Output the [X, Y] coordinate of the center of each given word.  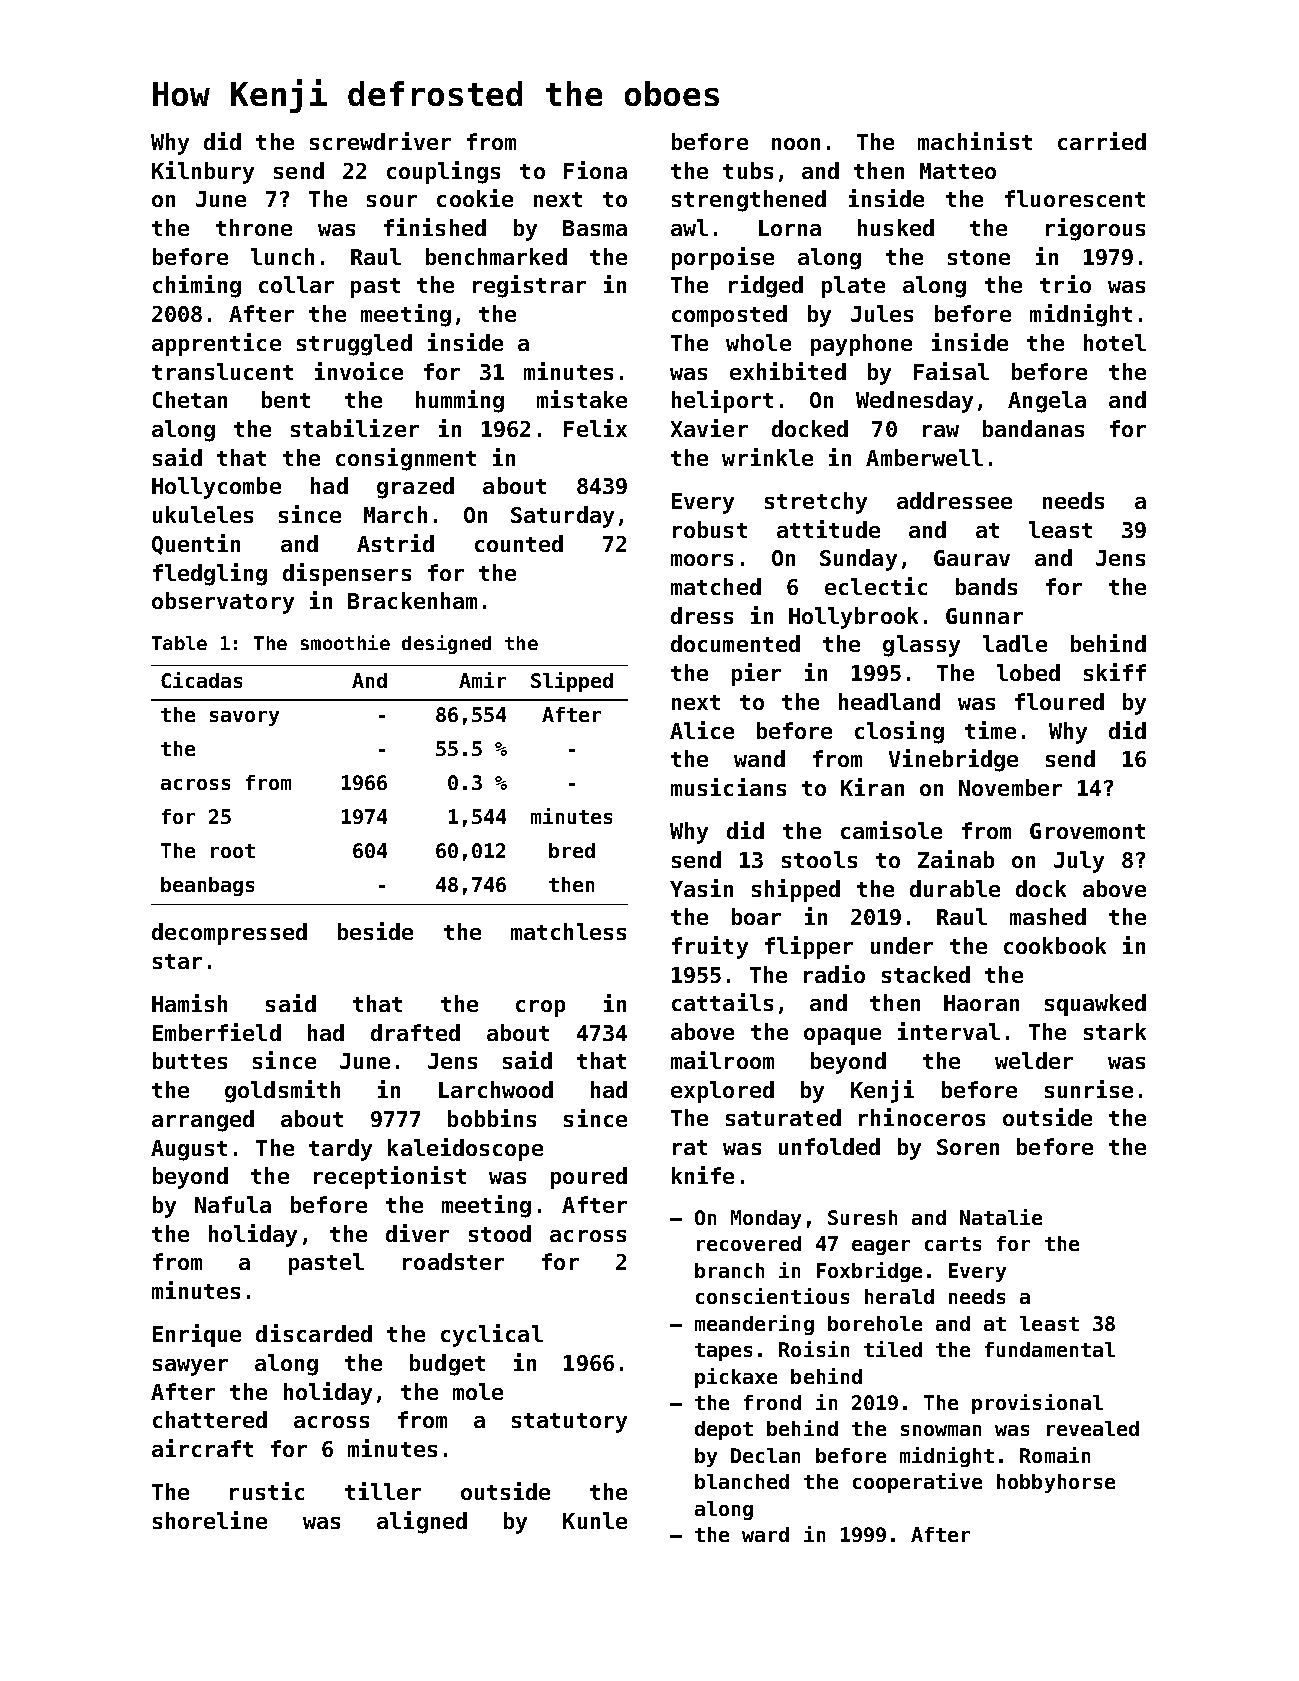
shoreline [210, 1520]
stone [979, 257]
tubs [748, 170]
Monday [766, 1219]
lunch [282, 256]
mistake [582, 399]
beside [375, 931]
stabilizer [355, 428]
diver [417, 1233]
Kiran [872, 787]
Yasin [701, 888]
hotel [1115, 342]
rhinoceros [922, 1117]
